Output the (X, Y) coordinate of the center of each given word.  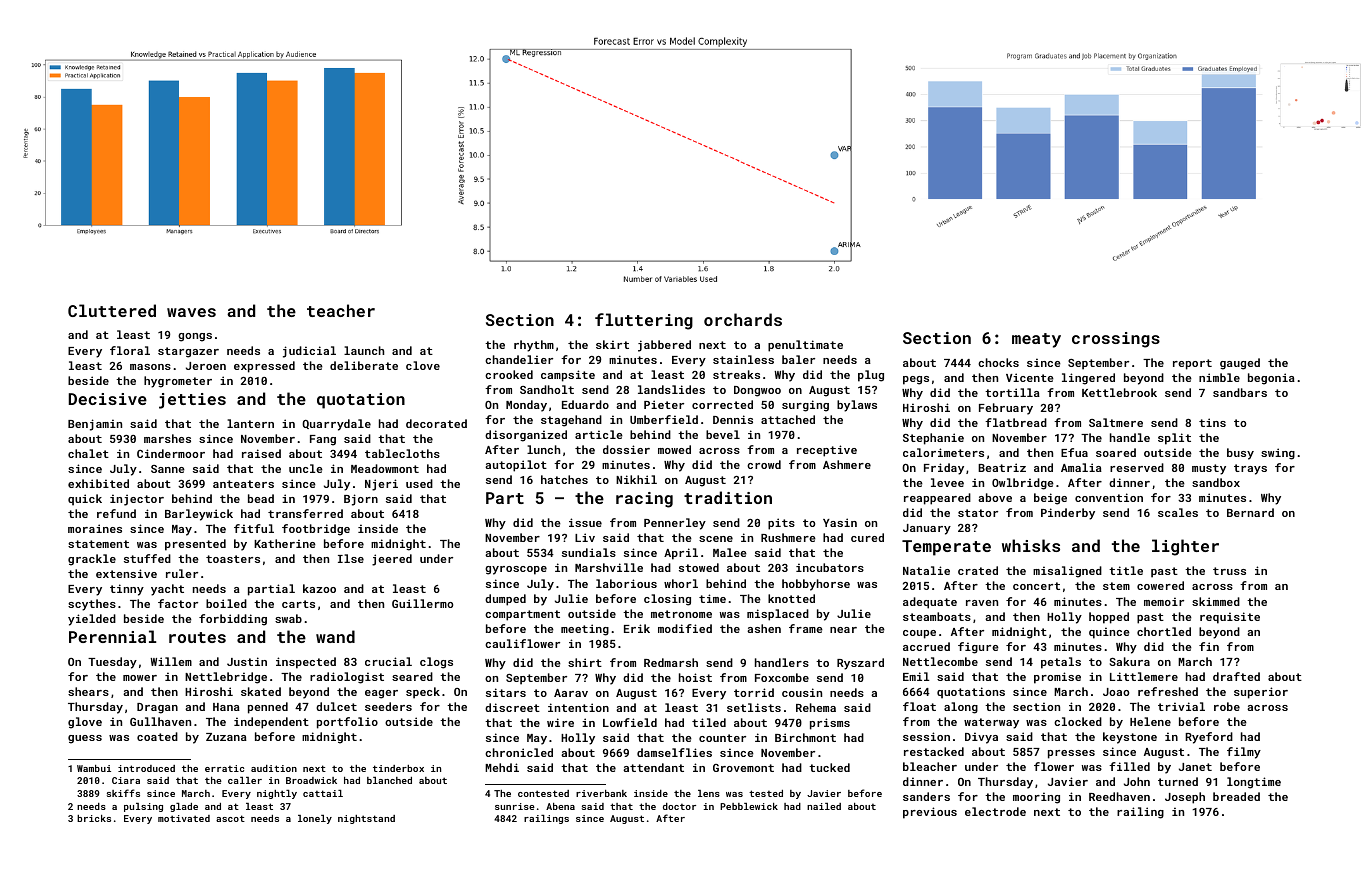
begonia (1271, 379)
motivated (184, 818)
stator (978, 513)
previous (930, 813)
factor (178, 603)
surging (805, 406)
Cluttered (112, 310)
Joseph (1185, 798)
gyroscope (516, 570)
